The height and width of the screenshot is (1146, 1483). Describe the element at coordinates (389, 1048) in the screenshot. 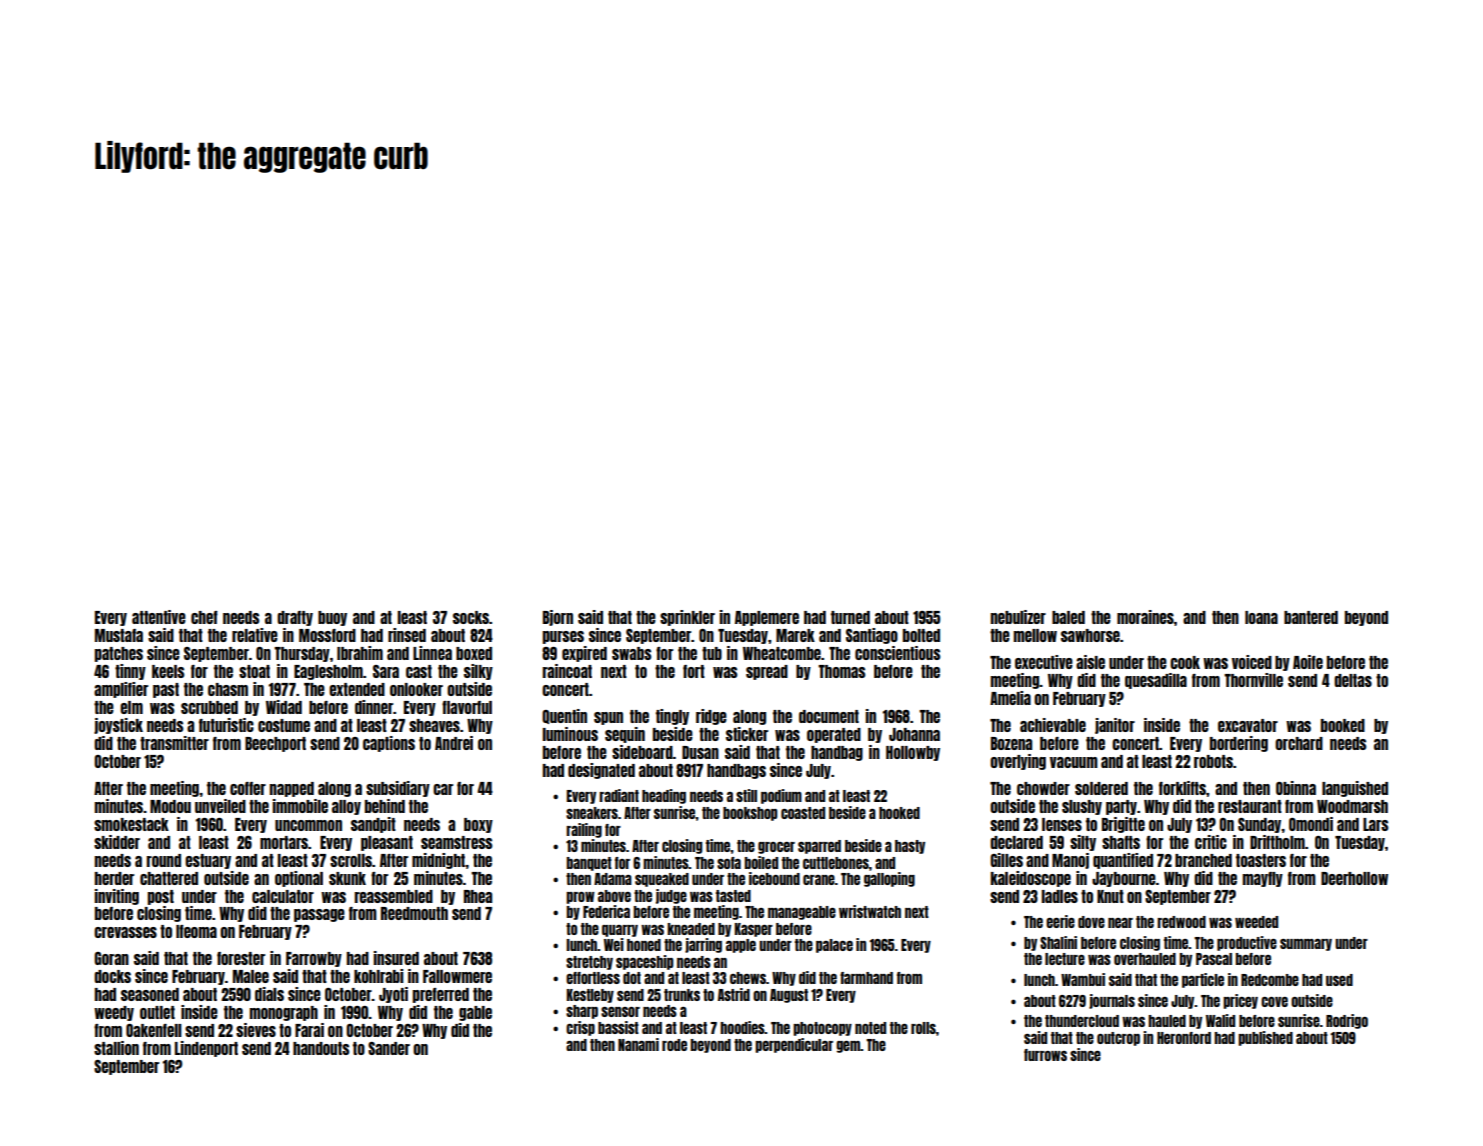

I see `Sander` at that location.
